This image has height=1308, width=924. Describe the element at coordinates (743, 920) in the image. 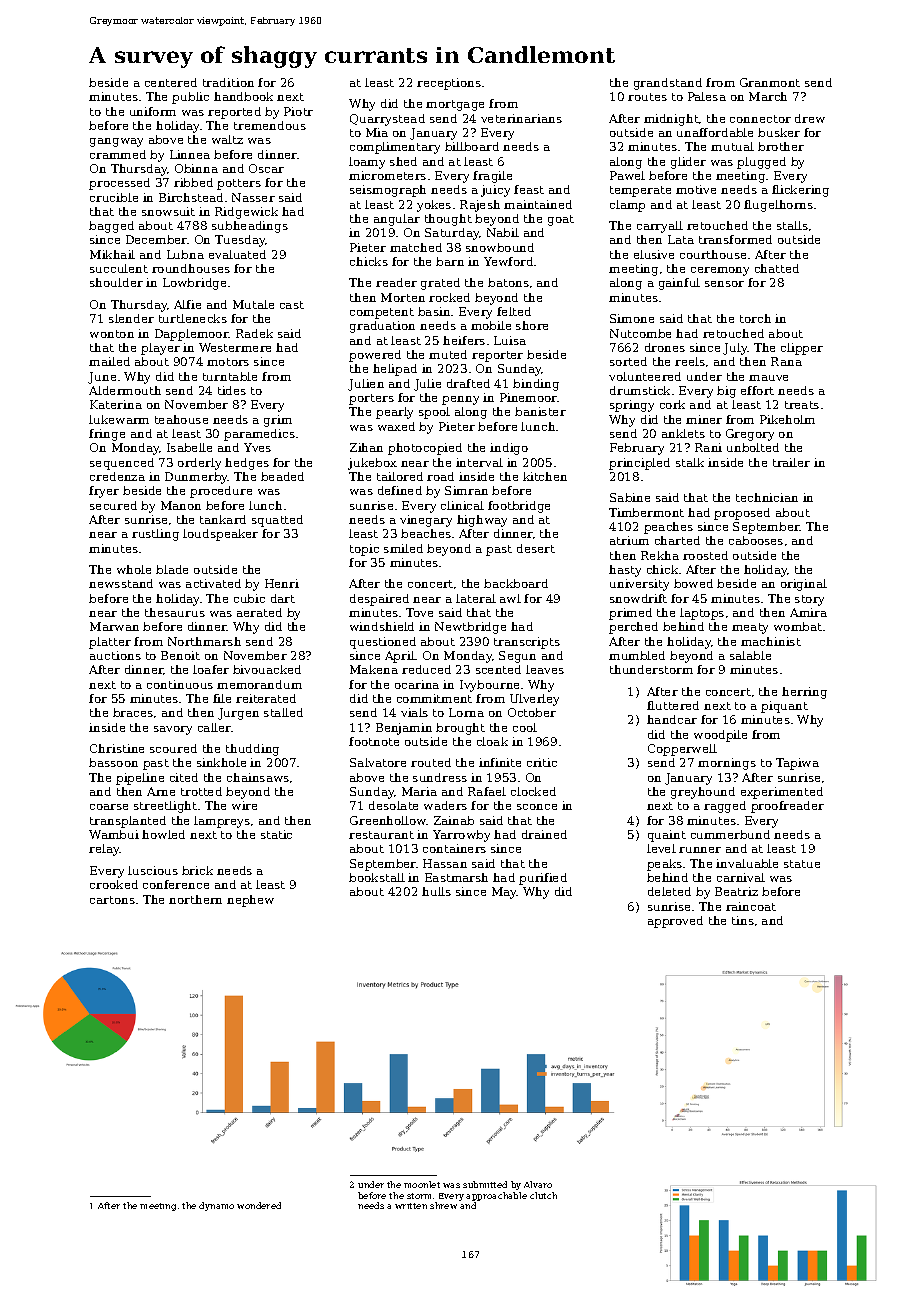

I see `tins` at that location.
